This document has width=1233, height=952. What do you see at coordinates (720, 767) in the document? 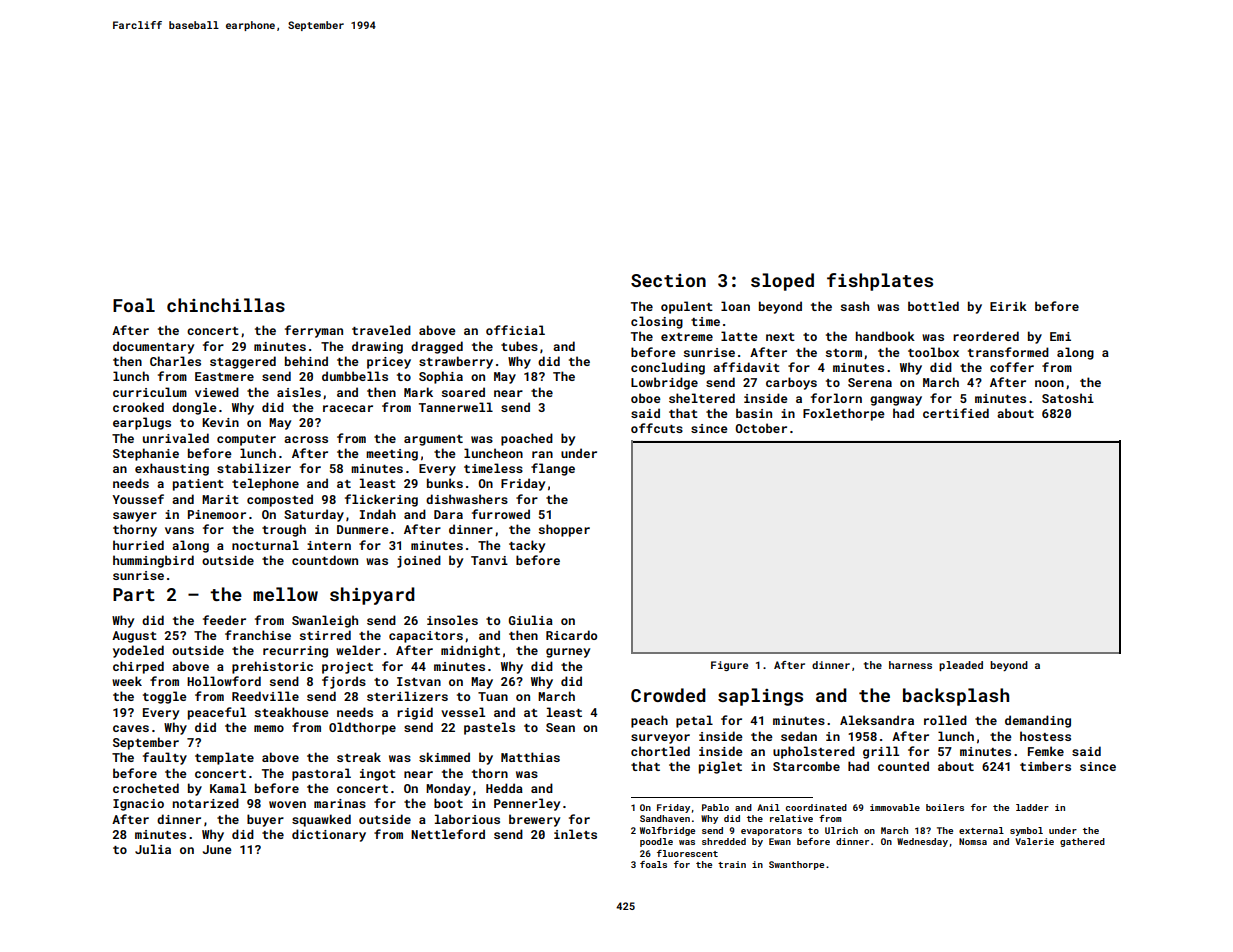
I see `piglet` at bounding box center [720, 767].
